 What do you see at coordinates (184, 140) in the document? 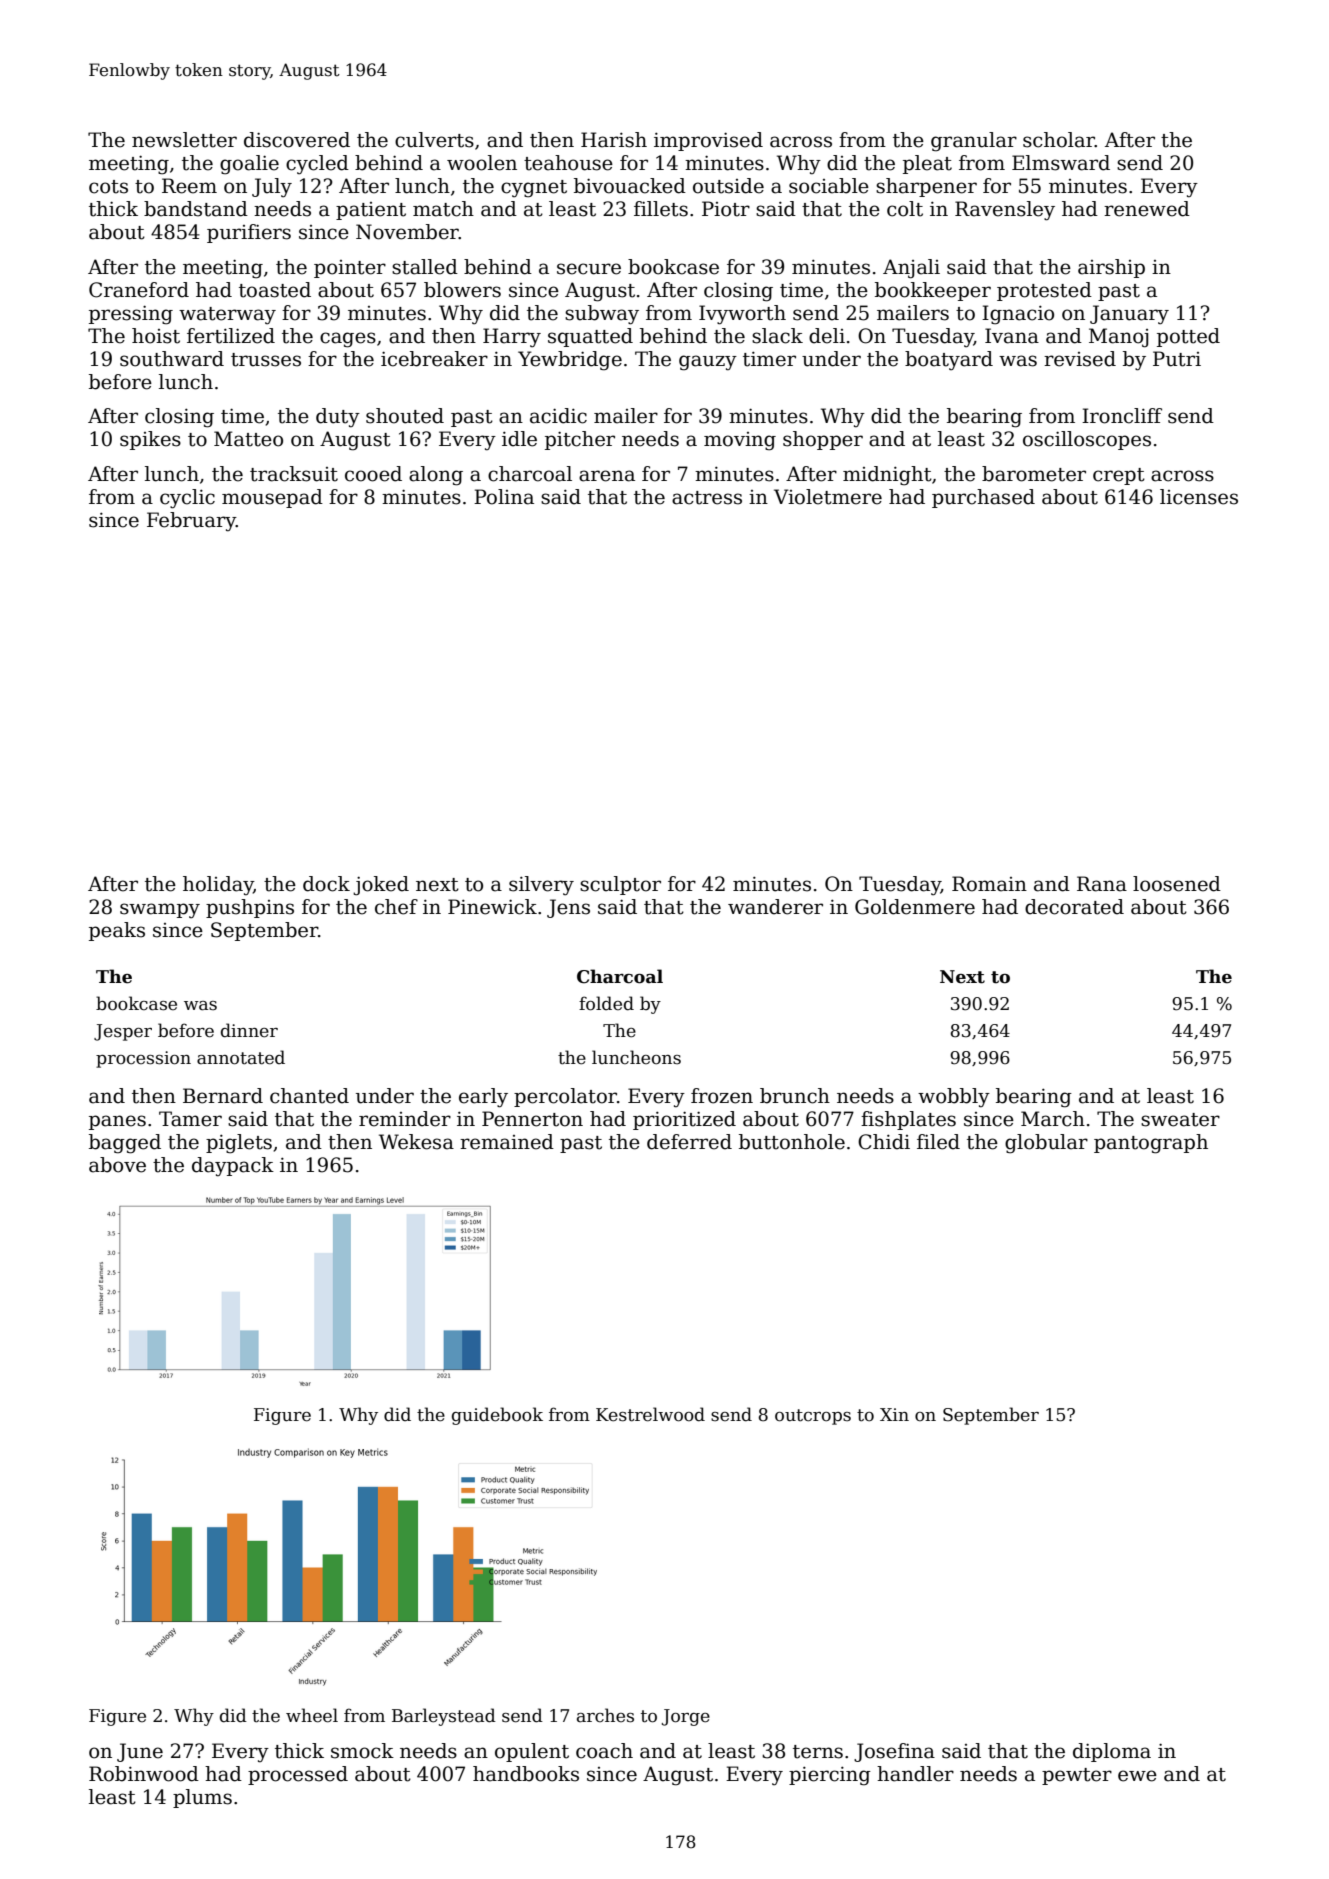
I see `newsletter` at bounding box center [184, 140].
